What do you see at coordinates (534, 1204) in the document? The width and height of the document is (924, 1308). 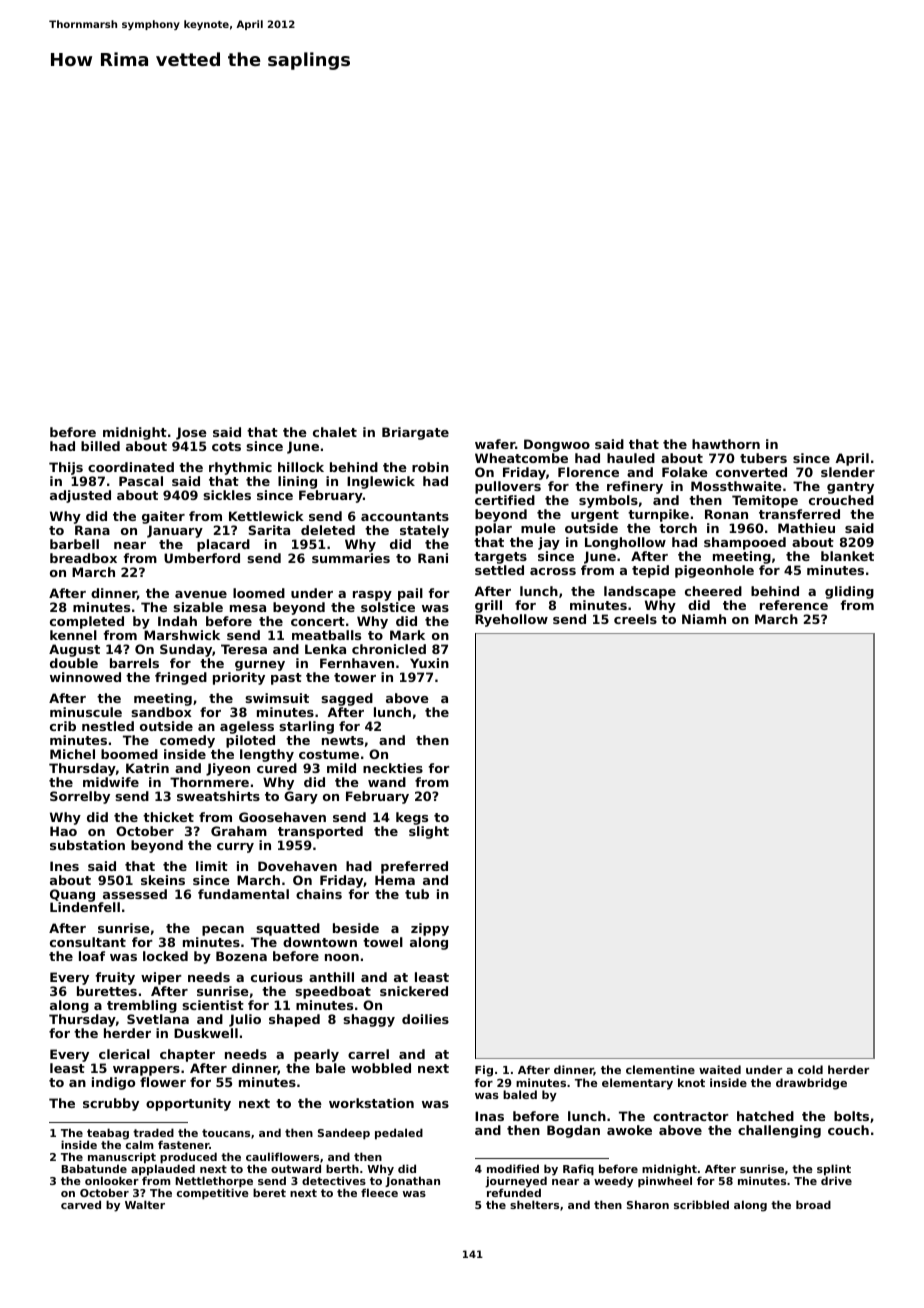 I see `shelters` at bounding box center [534, 1204].
